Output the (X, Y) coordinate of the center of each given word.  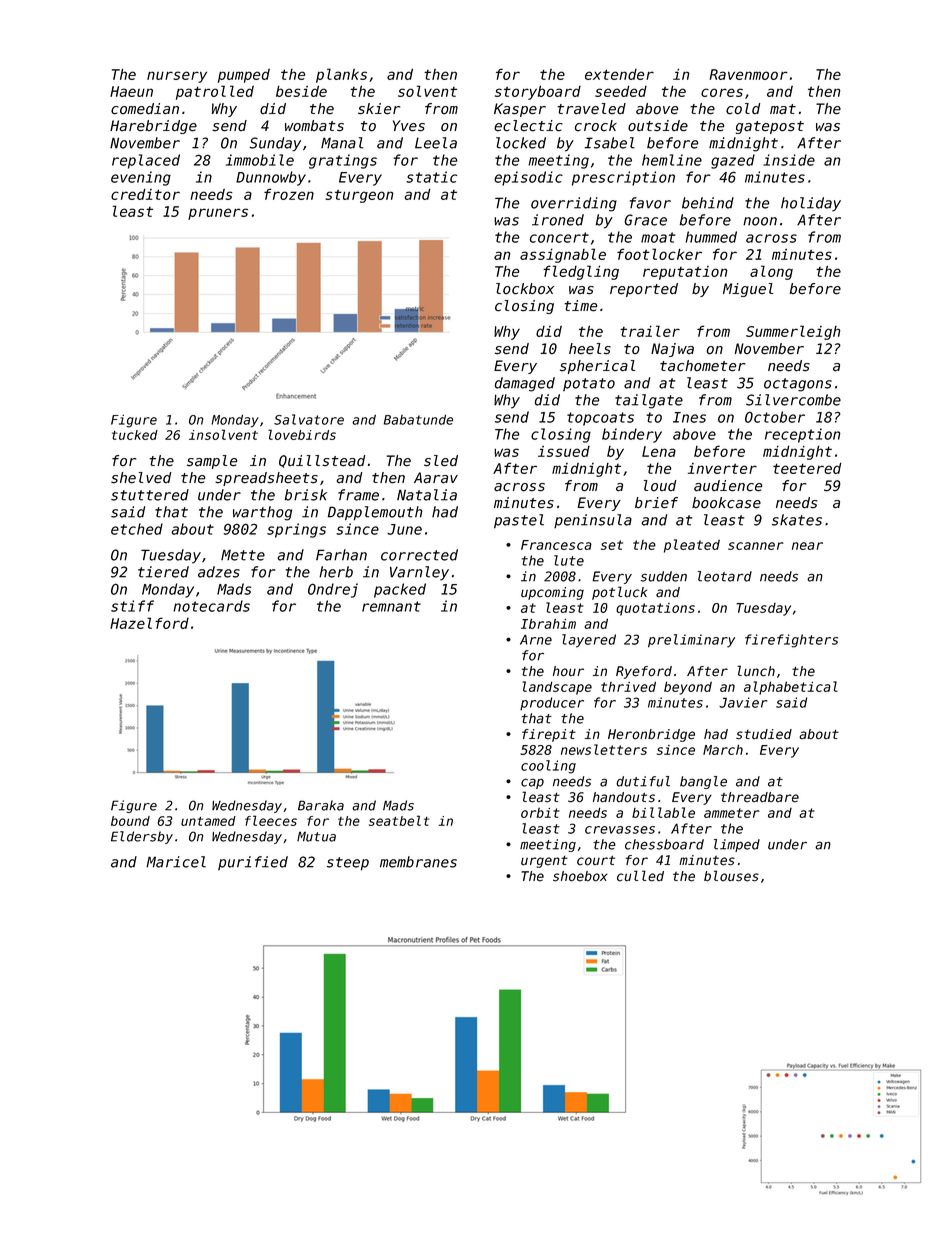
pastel (519, 521)
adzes (219, 572)
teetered (807, 468)
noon (760, 221)
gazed (733, 161)
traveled (591, 109)
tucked (135, 435)
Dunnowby (271, 178)
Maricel (176, 862)
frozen (289, 194)
